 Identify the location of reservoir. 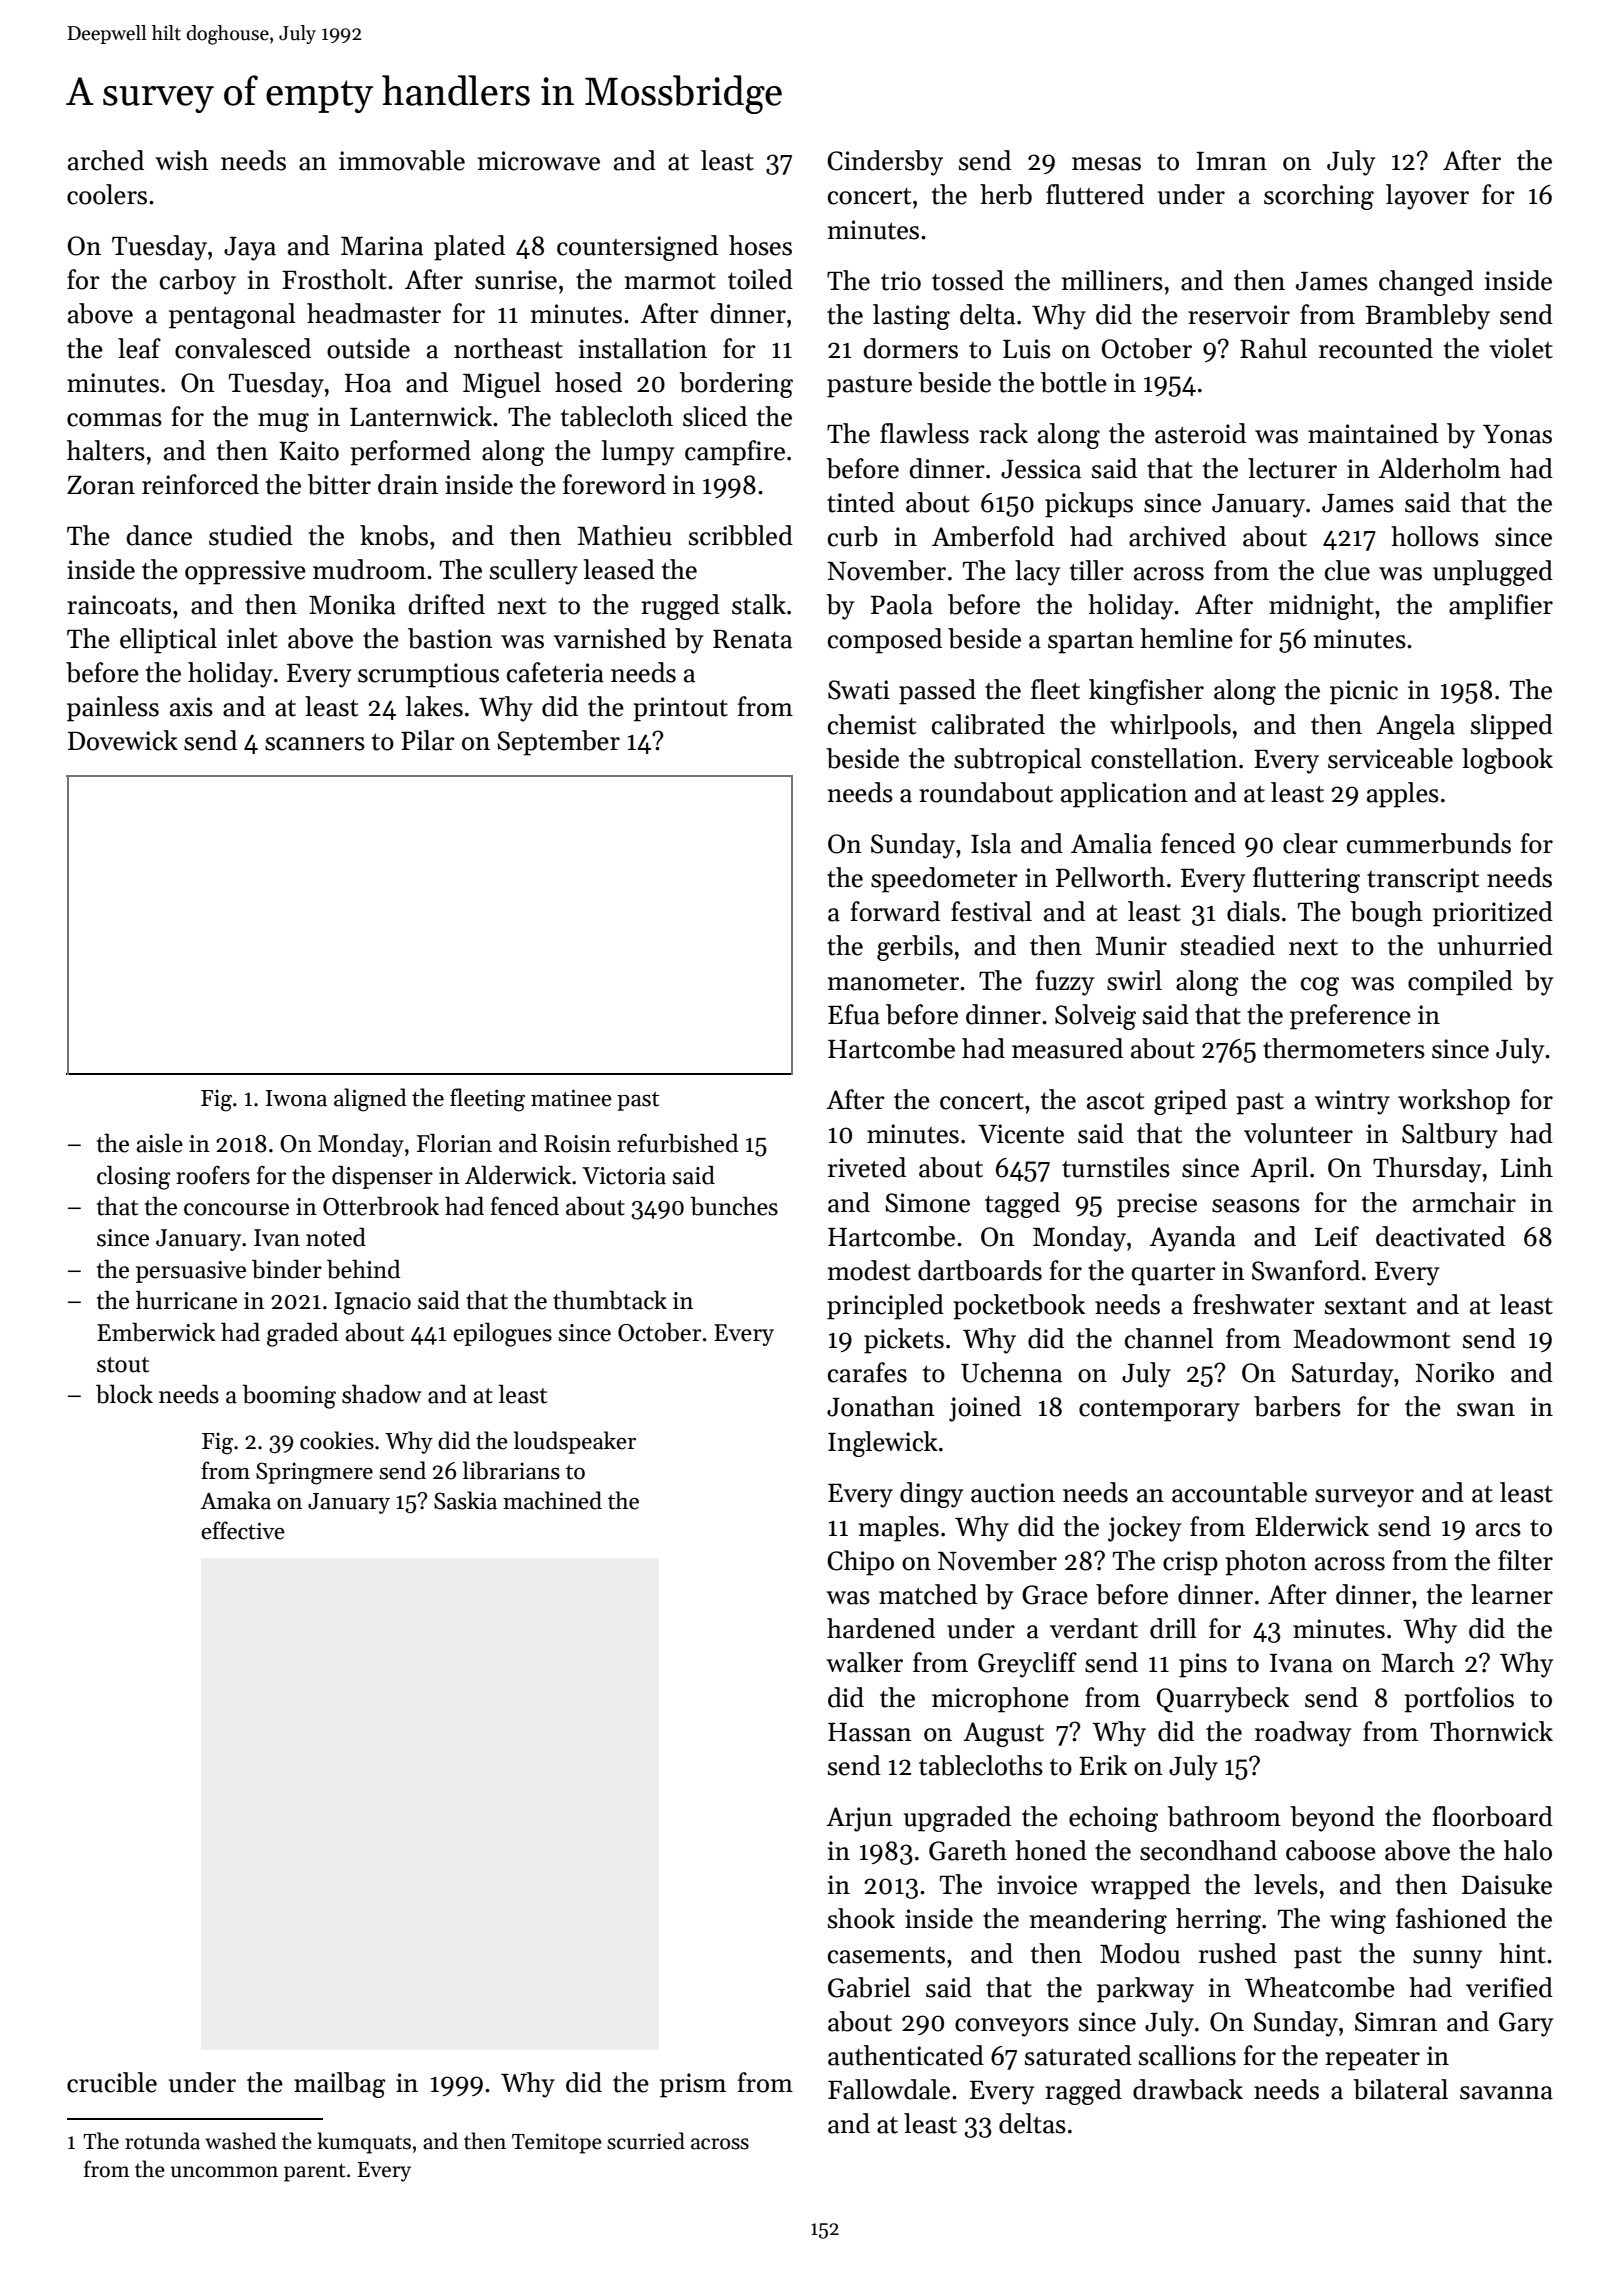
(1239, 315).
